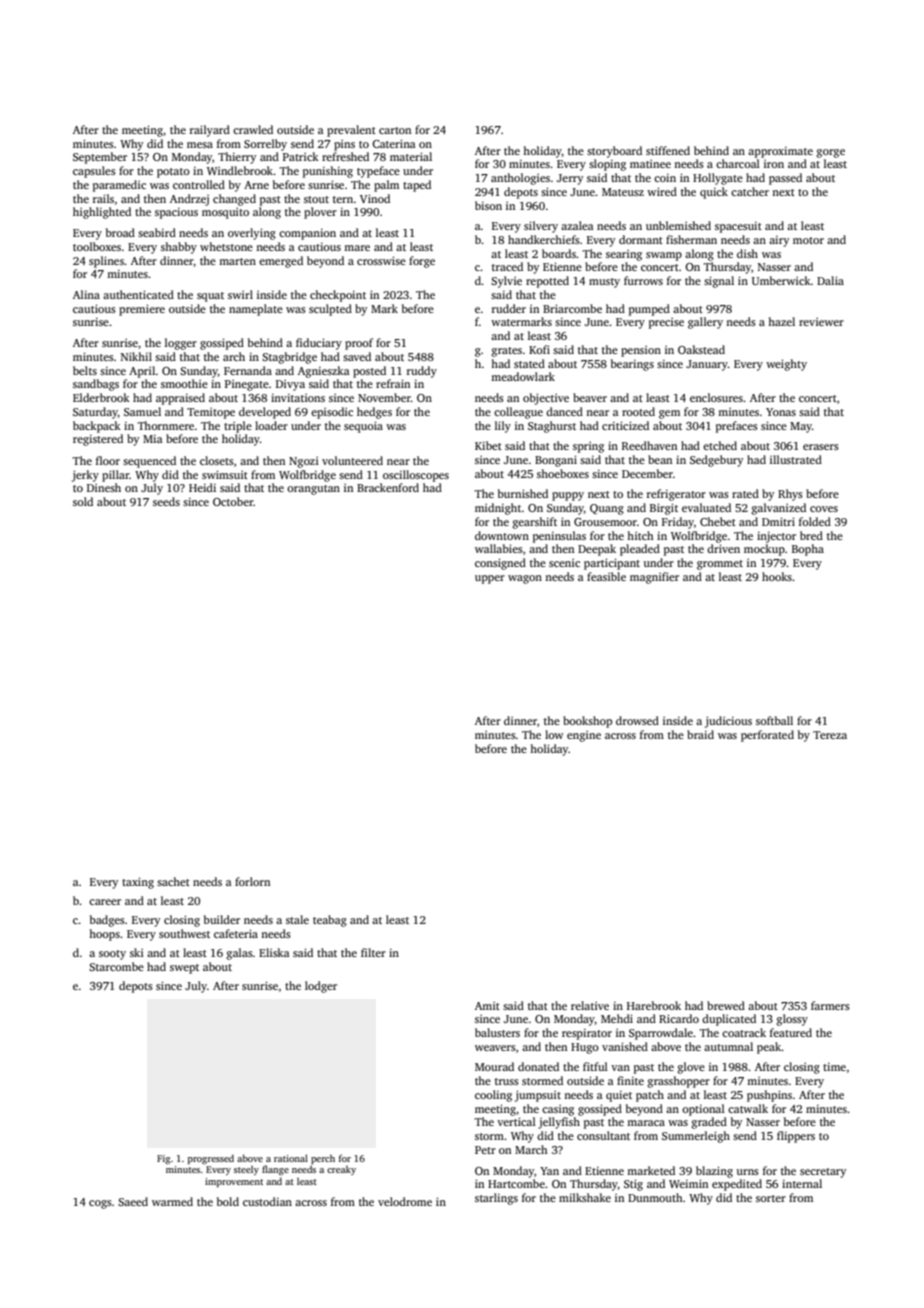 The width and height of the image is (924, 1308). Describe the element at coordinates (225, 474) in the image. I see `swimsuit` at that location.
